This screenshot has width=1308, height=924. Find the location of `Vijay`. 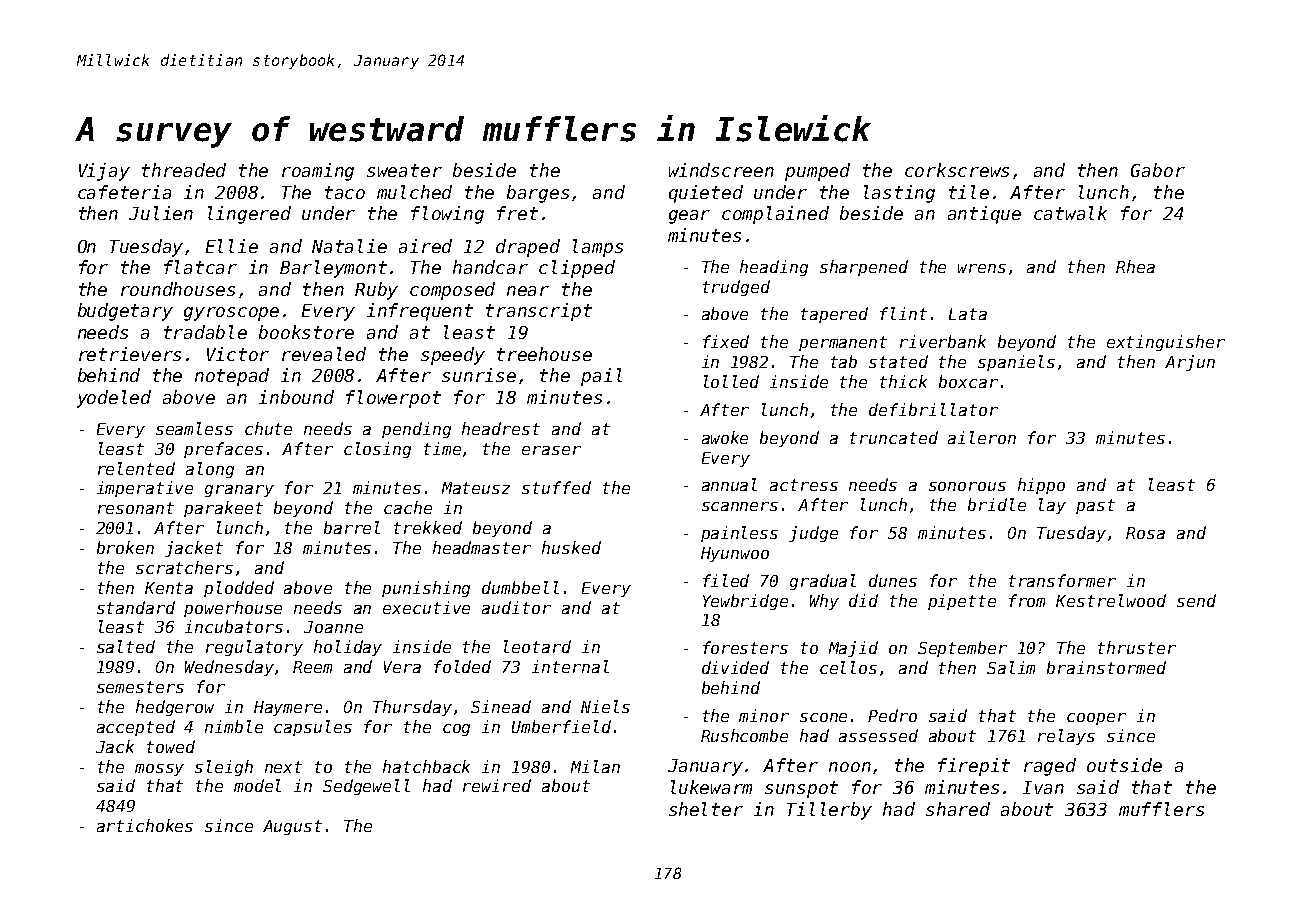

Vijay is located at coordinates (104, 172).
